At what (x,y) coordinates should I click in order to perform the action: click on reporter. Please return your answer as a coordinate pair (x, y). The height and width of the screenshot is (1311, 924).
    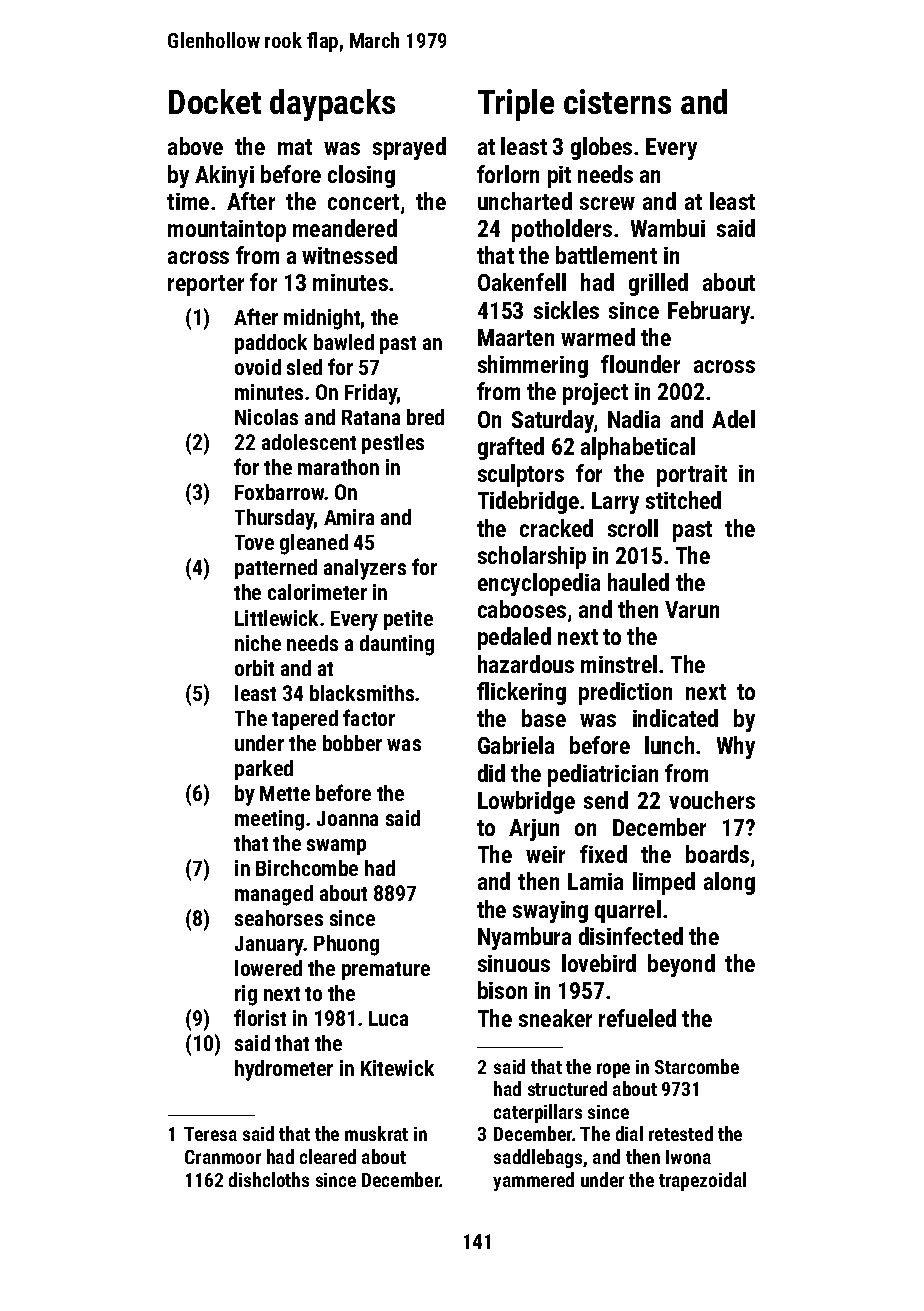
    Looking at the image, I should click on (206, 285).
